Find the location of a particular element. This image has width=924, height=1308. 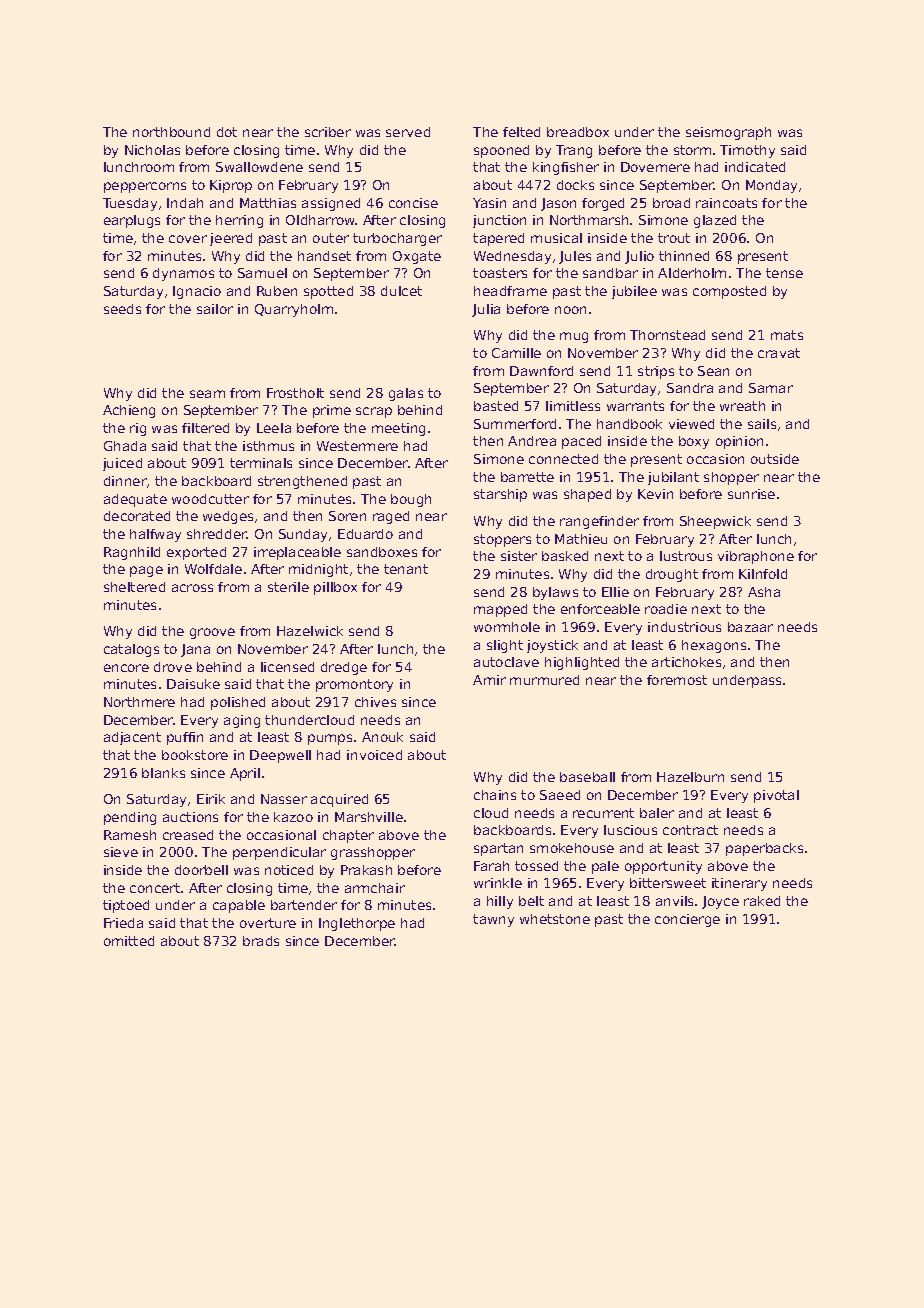

raked is located at coordinates (762, 901).
